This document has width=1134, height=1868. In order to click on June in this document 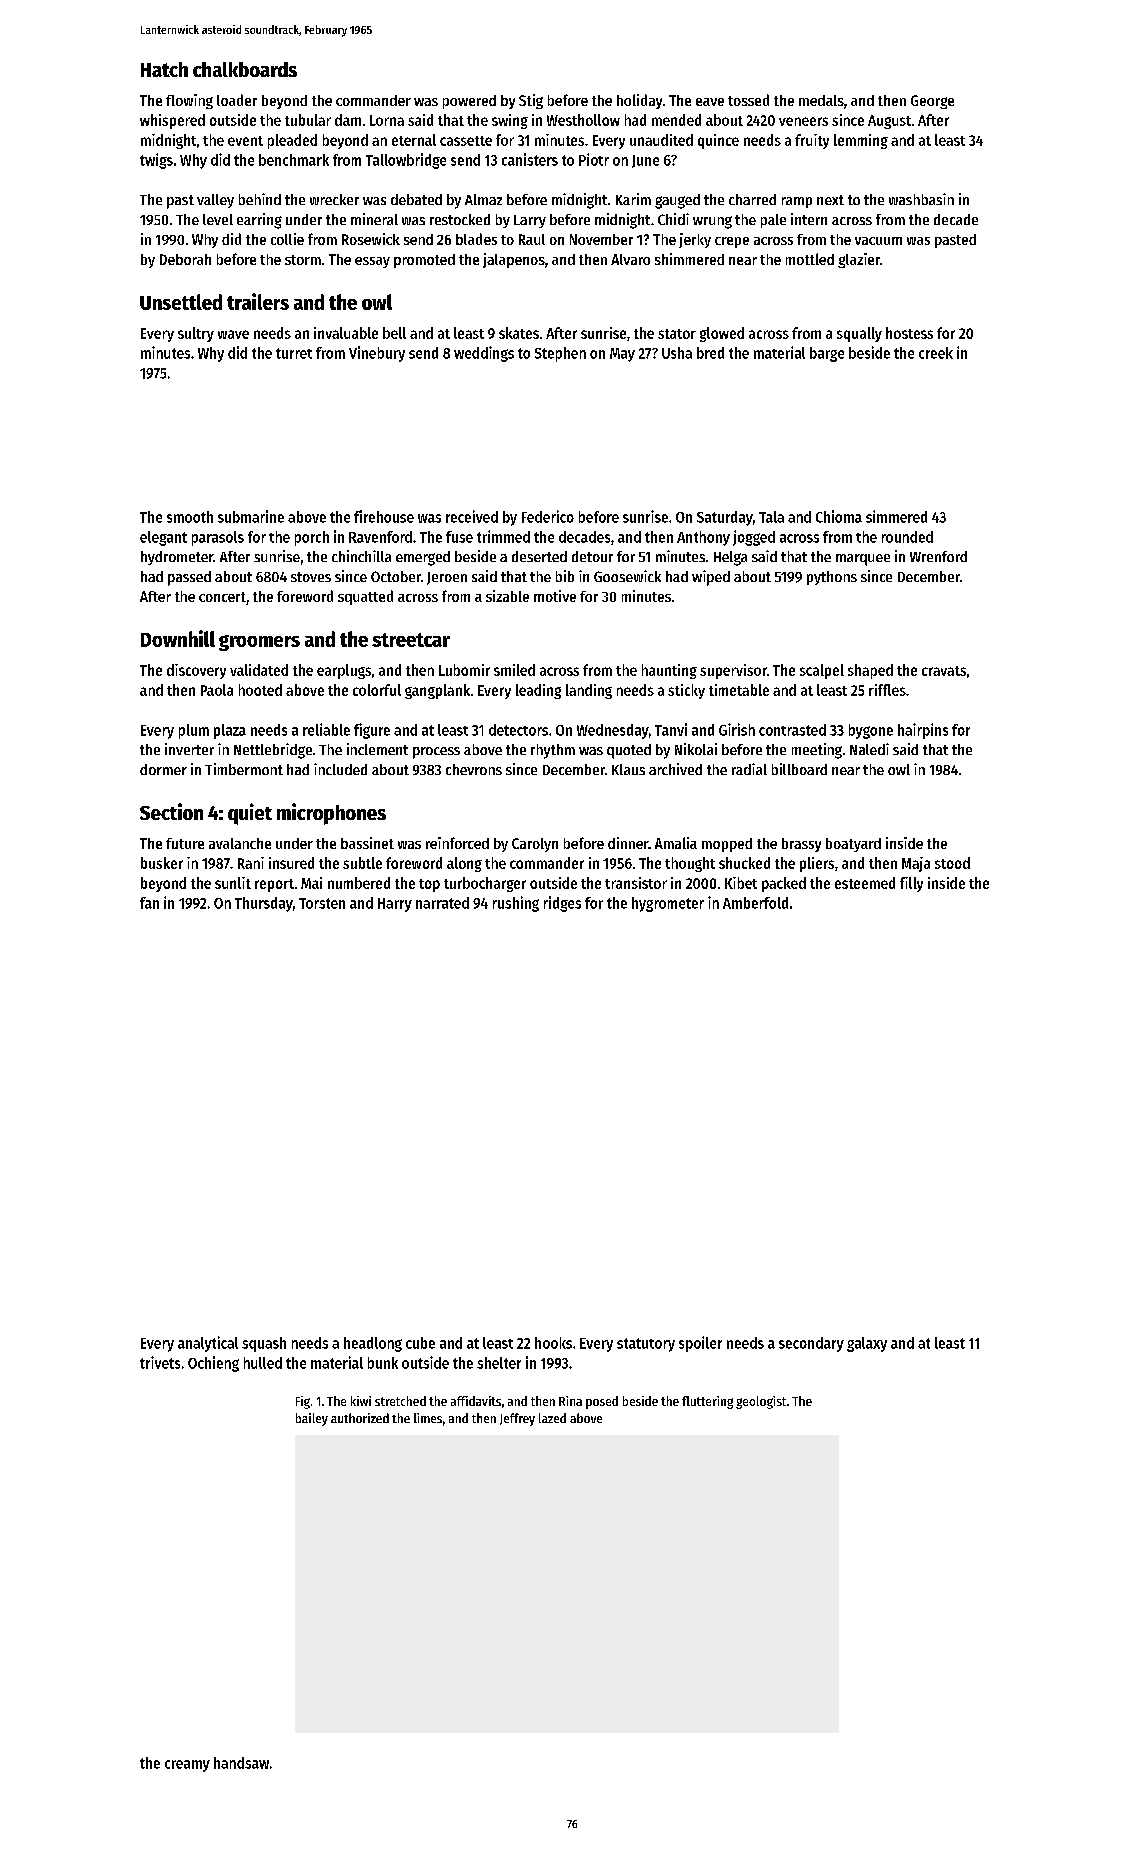, I will do `click(645, 161)`.
